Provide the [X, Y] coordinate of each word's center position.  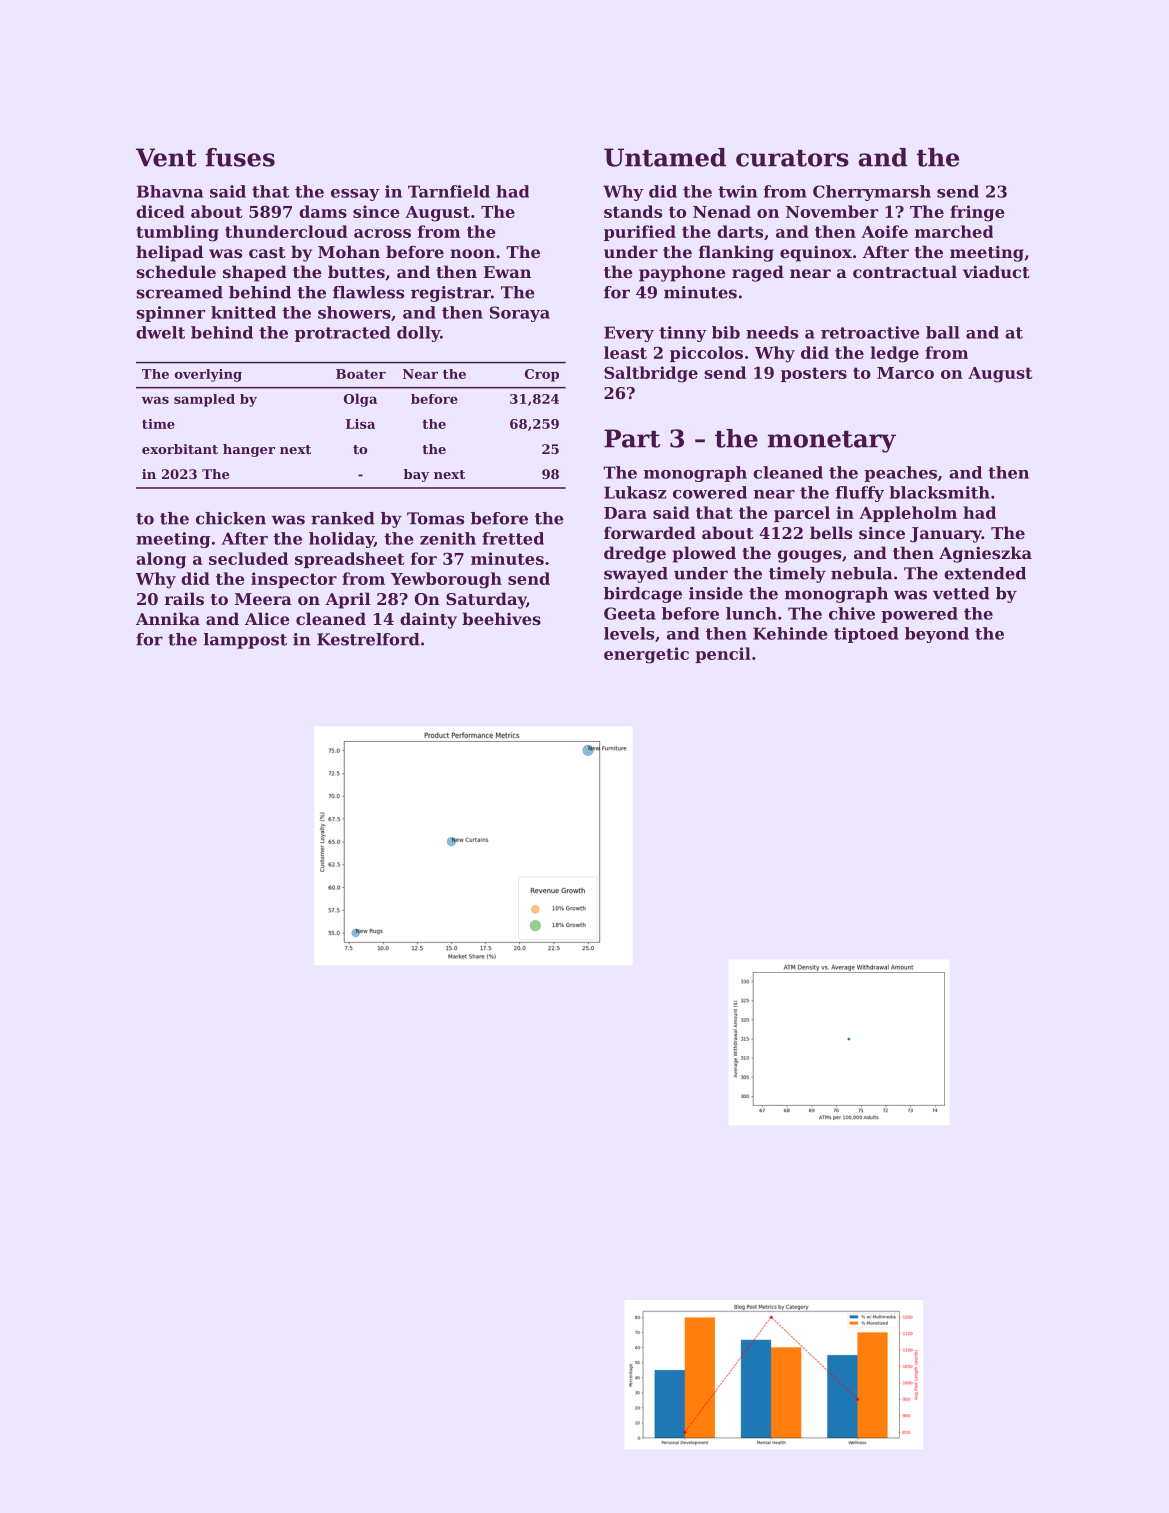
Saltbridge [651, 374]
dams [323, 211]
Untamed [665, 157]
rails [184, 598]
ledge [894, 354]
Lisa [360, 424]
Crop [542, 375]
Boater [361, 374]
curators [792, 158]
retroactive [870, 332]
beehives [501, 618]
